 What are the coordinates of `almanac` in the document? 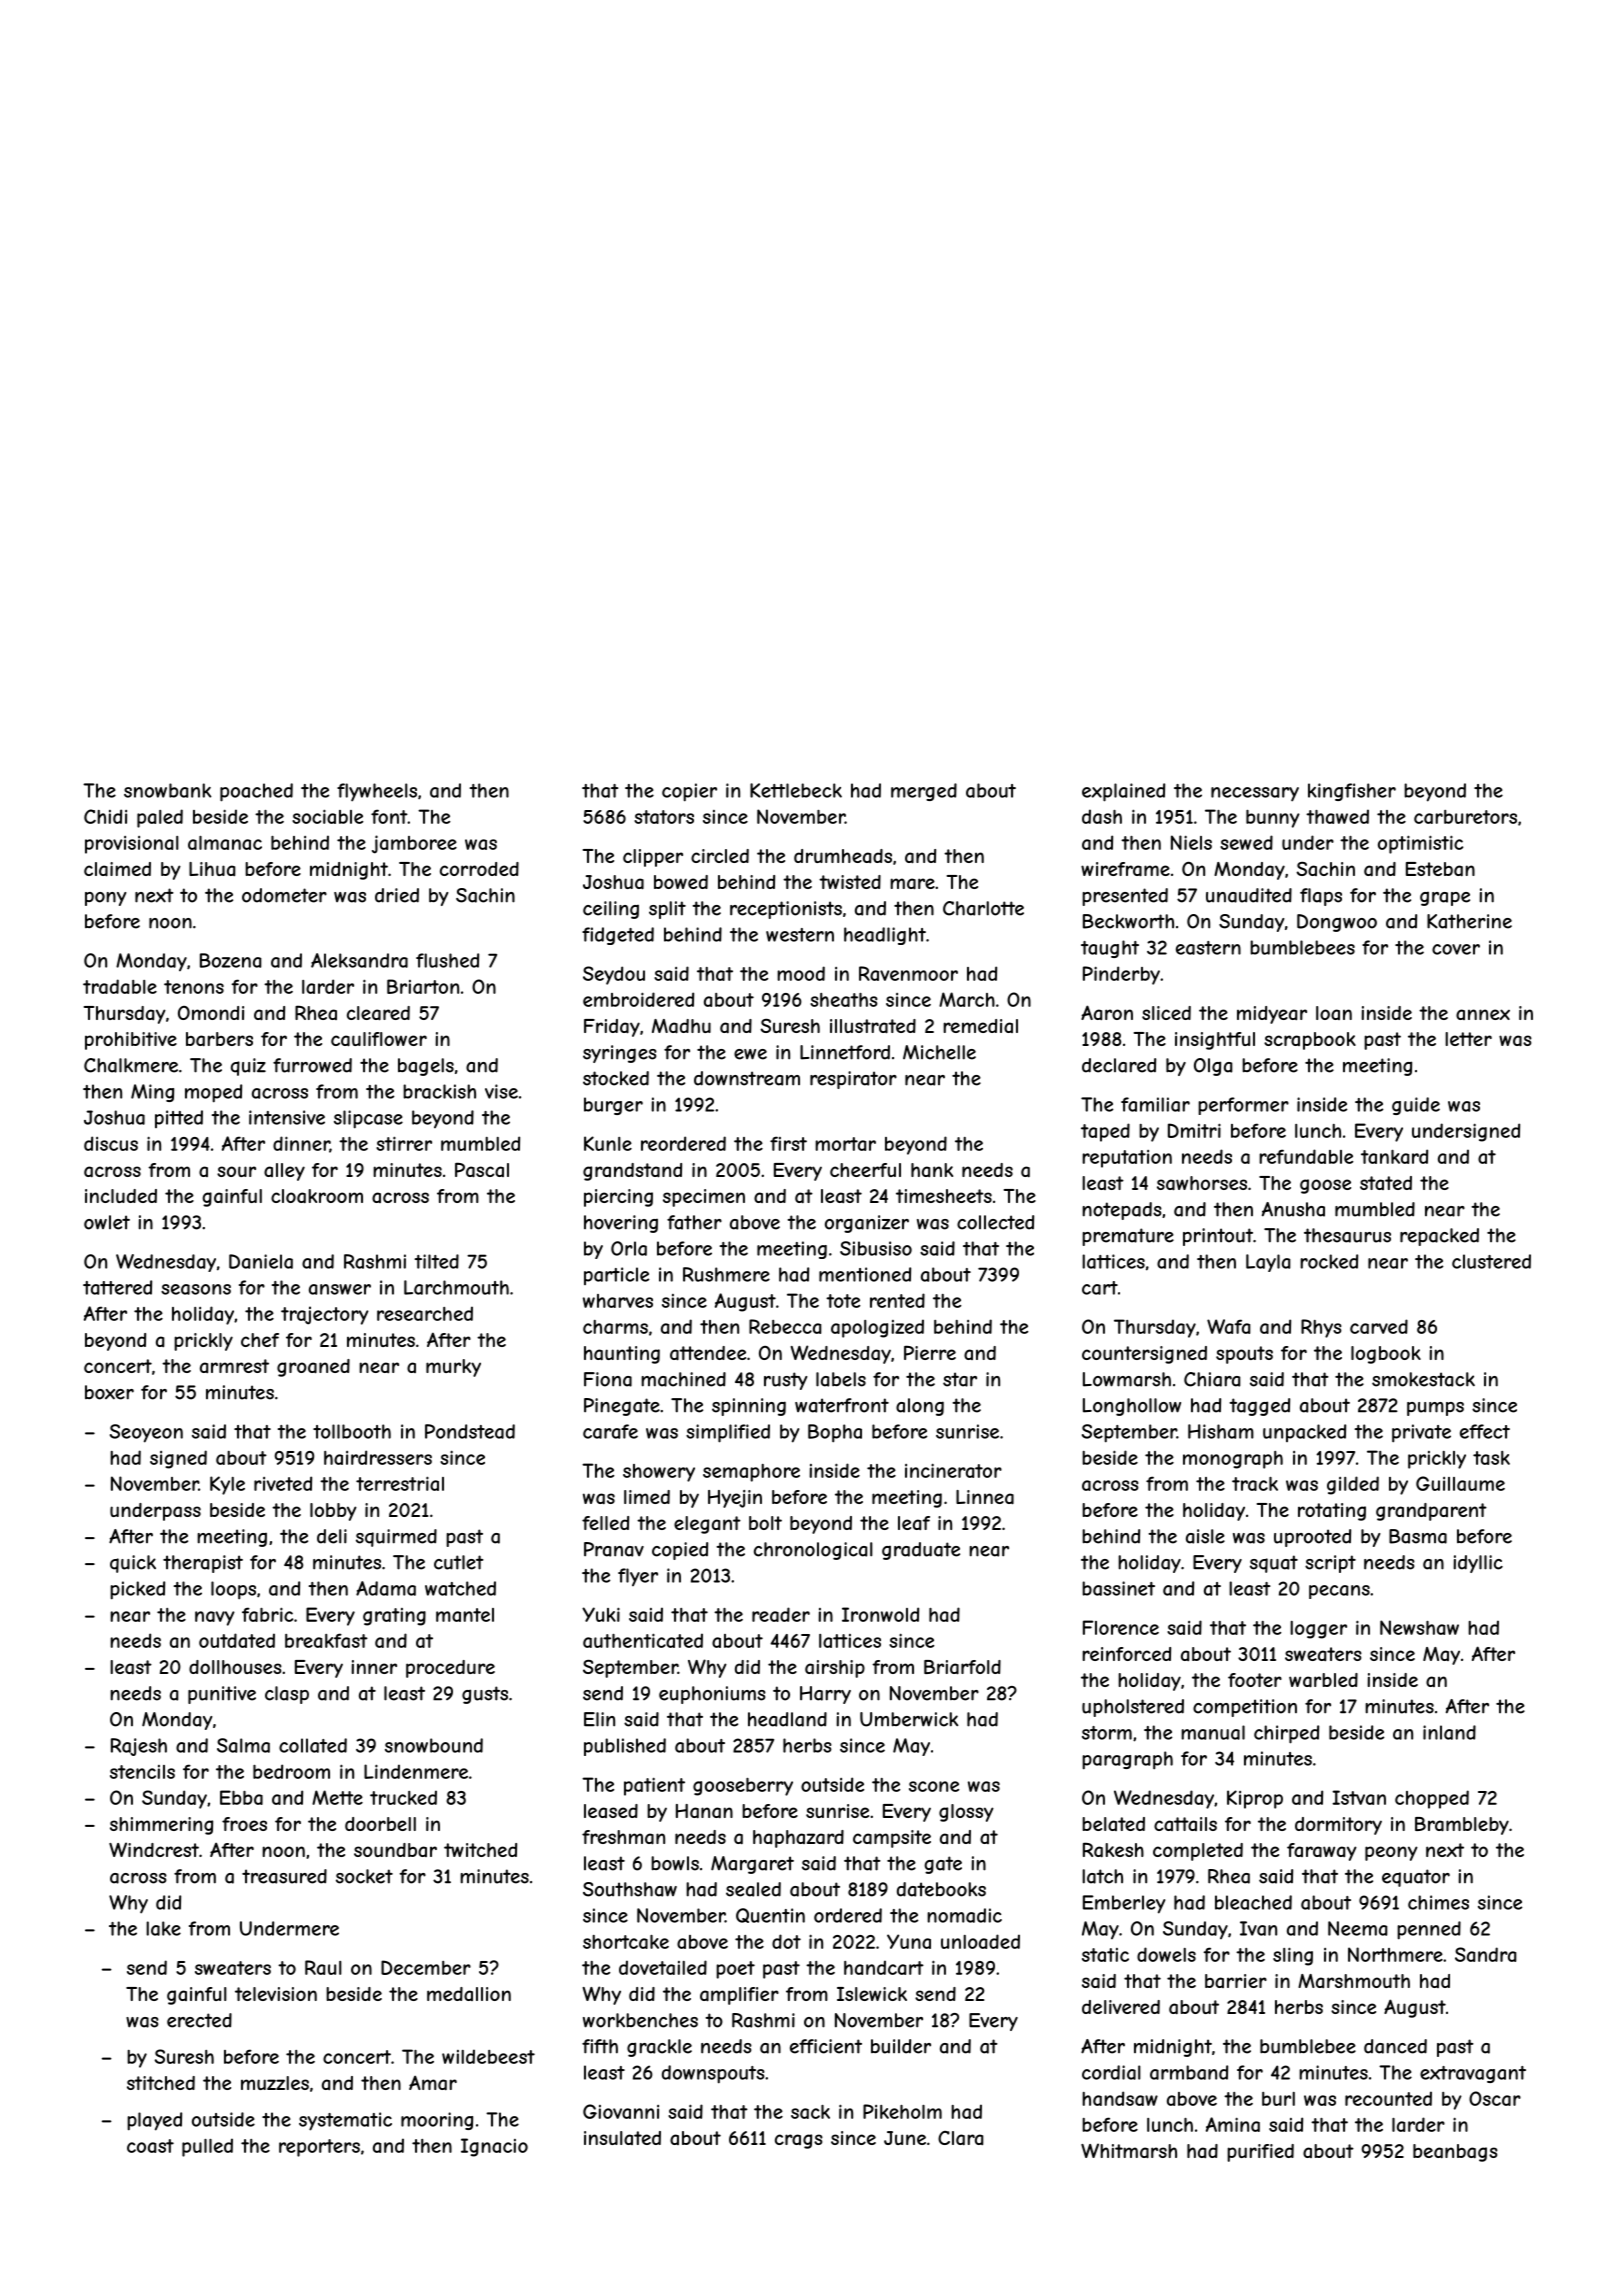 It's located at (225, 843).
